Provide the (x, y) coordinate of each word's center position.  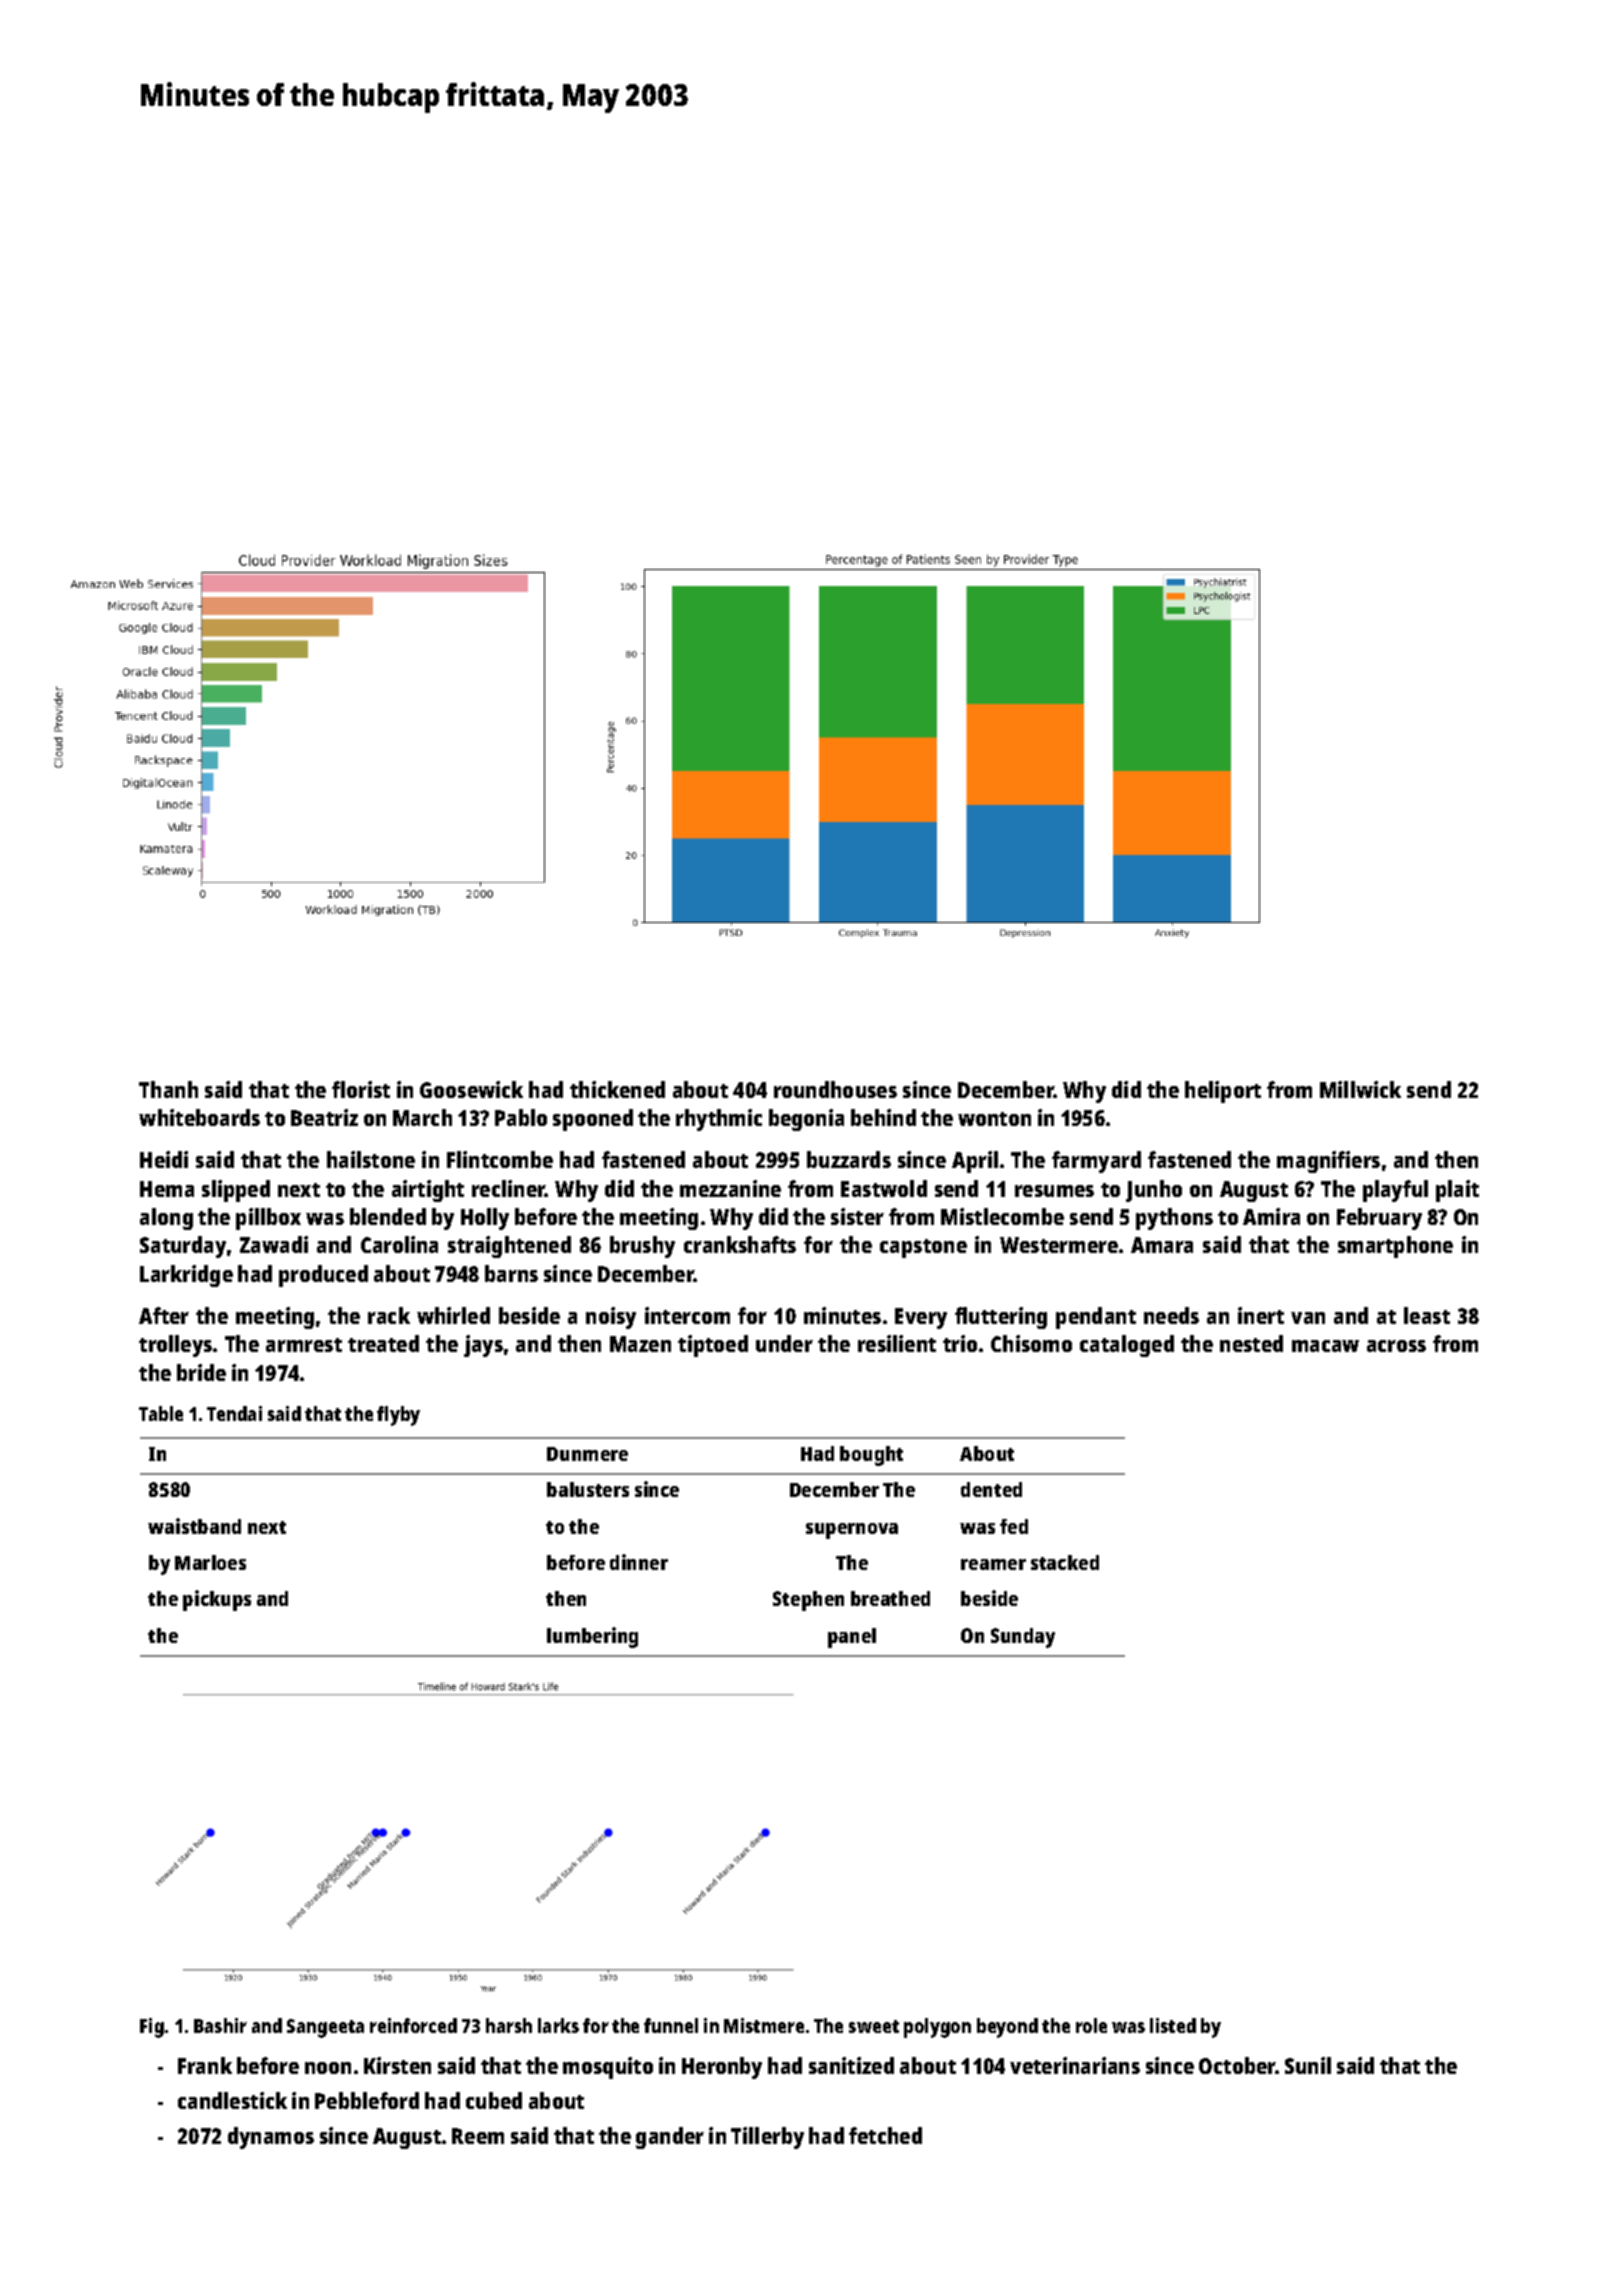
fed (1014, 1526)
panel (852, 1638)
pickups (217, 1600)
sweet (874, 2026)
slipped (236, 1191)
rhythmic (719, 1120)
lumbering (592, 1637)
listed (1173, 2025)
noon (328, 2068)
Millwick (1360, 1089)
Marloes (210, 1562)
